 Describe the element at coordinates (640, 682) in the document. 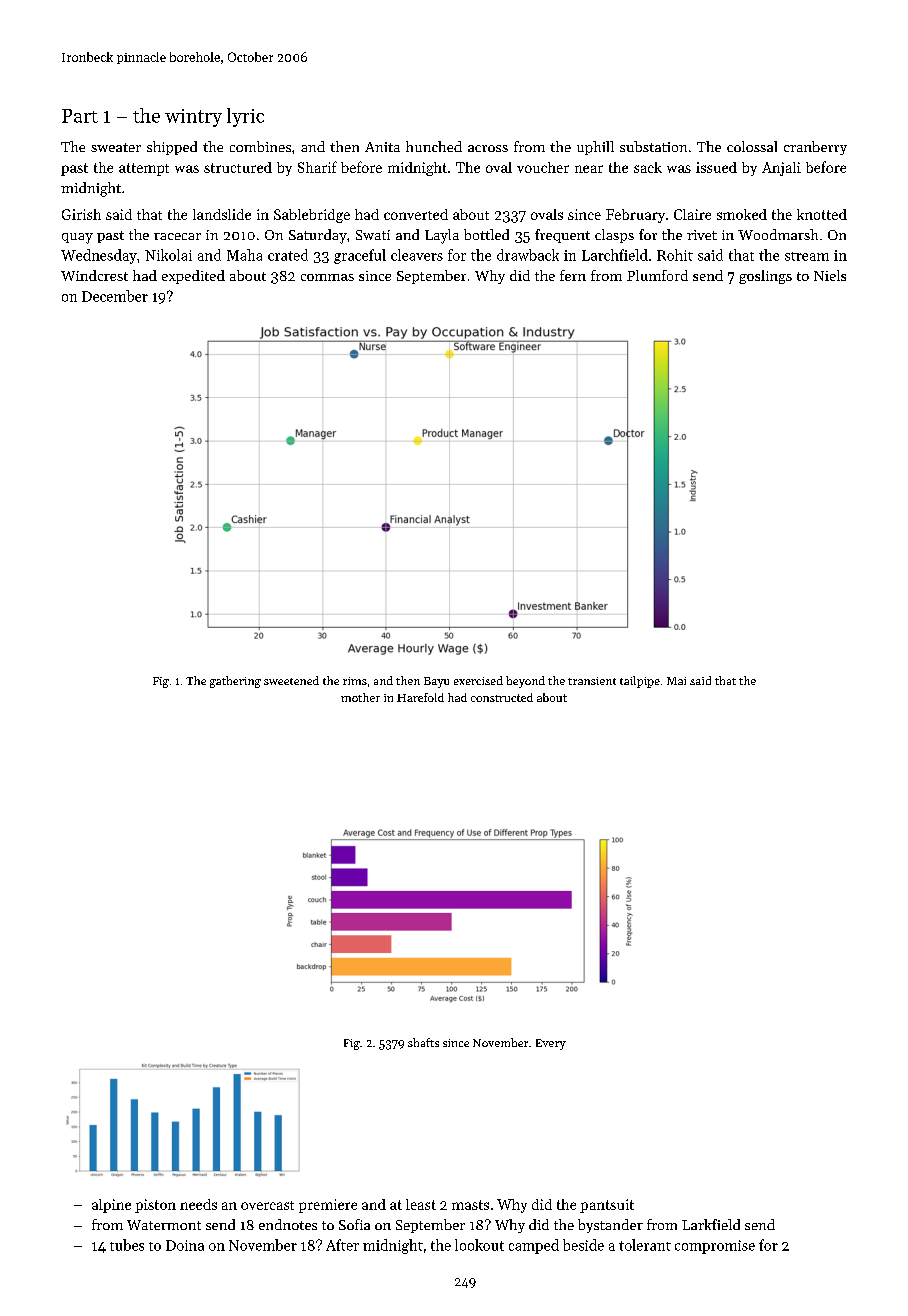

I see `tailpipe` at that location.
